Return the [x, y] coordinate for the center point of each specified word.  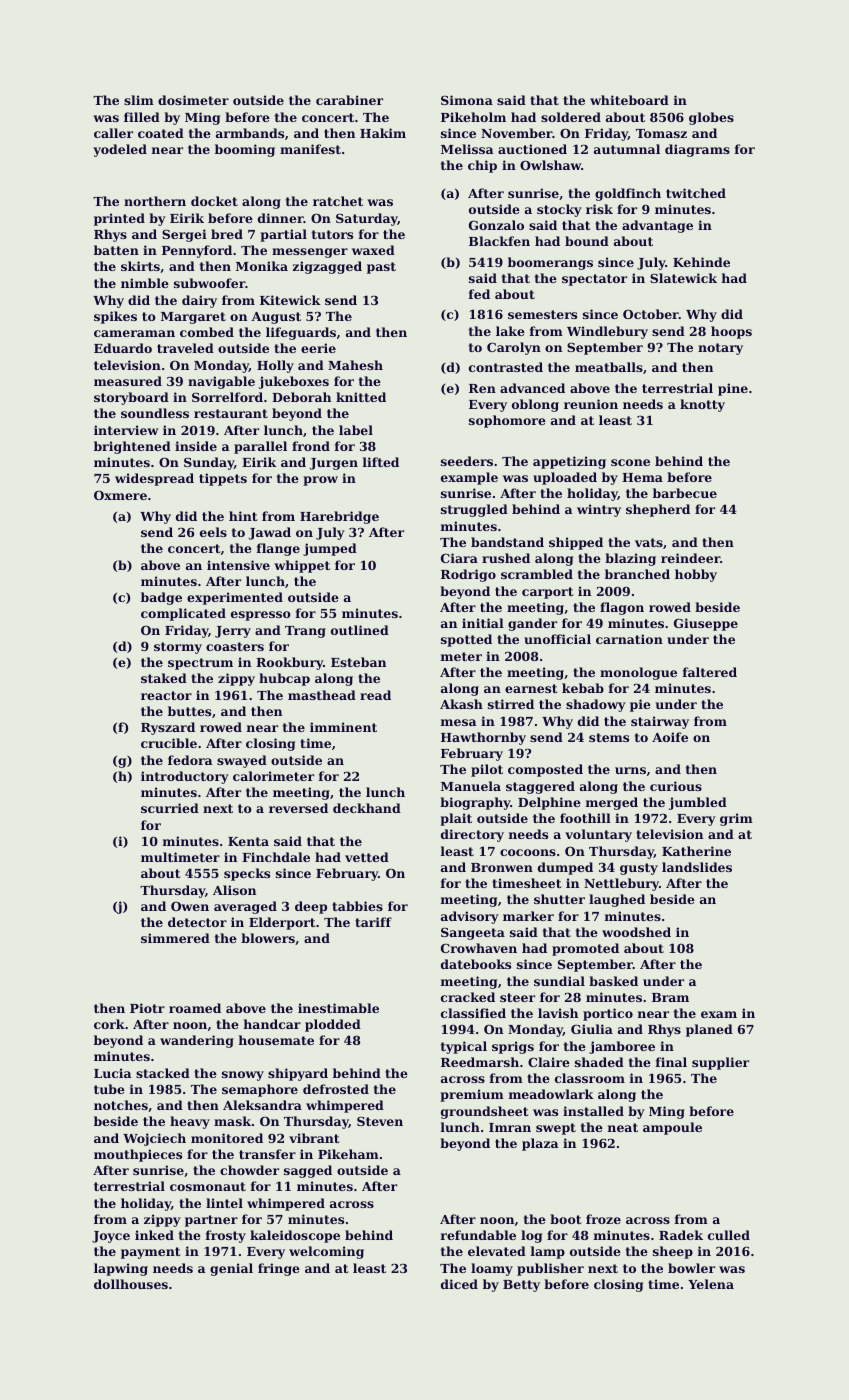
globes [711, 118]
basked [613, 981]
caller [113, 133]
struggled [474, 510]
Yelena [711, 1284]
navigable [221, 382]
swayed [242, 761]
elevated [497, 1251]
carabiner [349, 100]
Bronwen [502, 867]
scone [630, 462]
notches [121, 1105]
